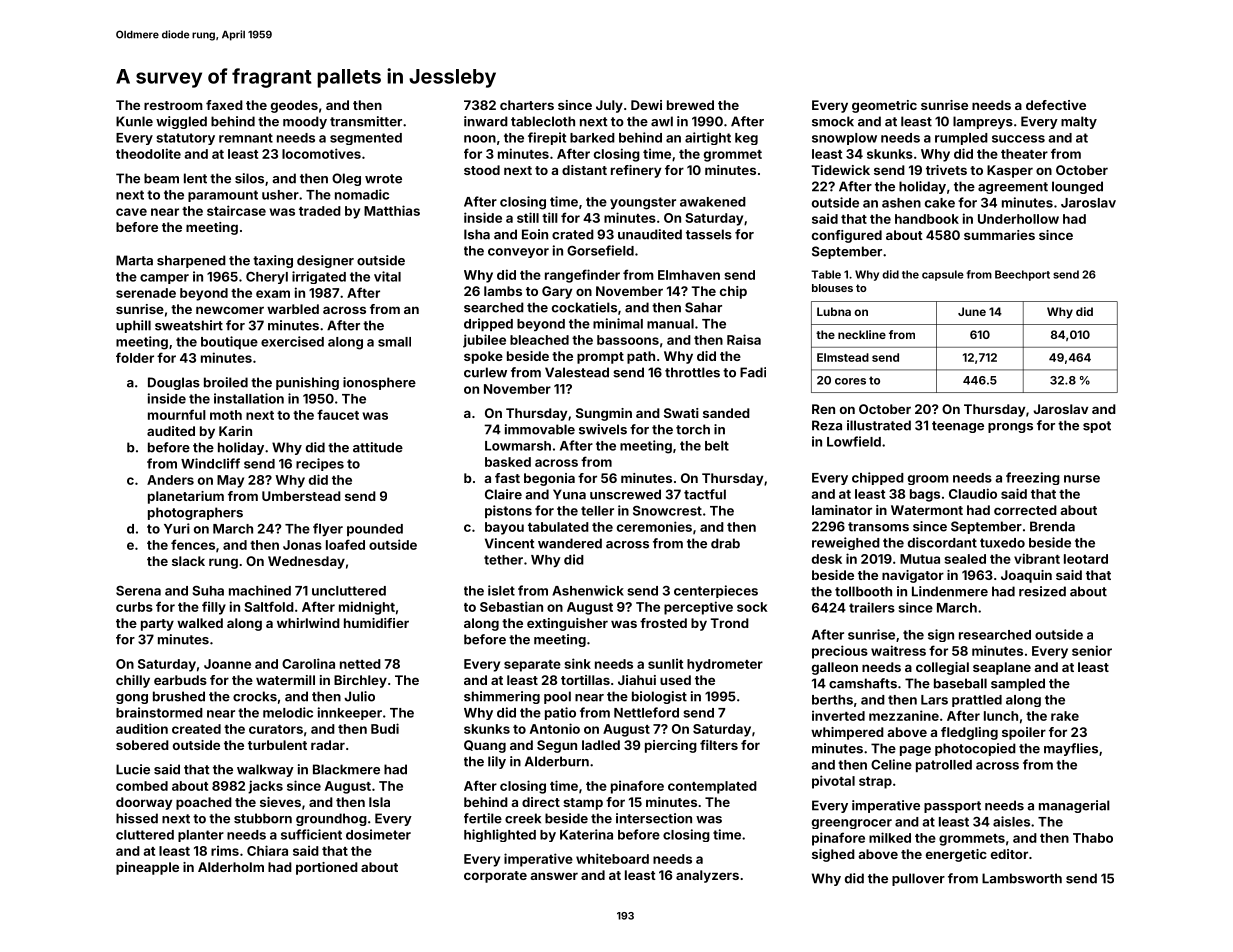 The width and height of the screenshot is (1233, 952). Describe the element at coordinates (225, 850) in the screenshot. I see `rims` at that location.
